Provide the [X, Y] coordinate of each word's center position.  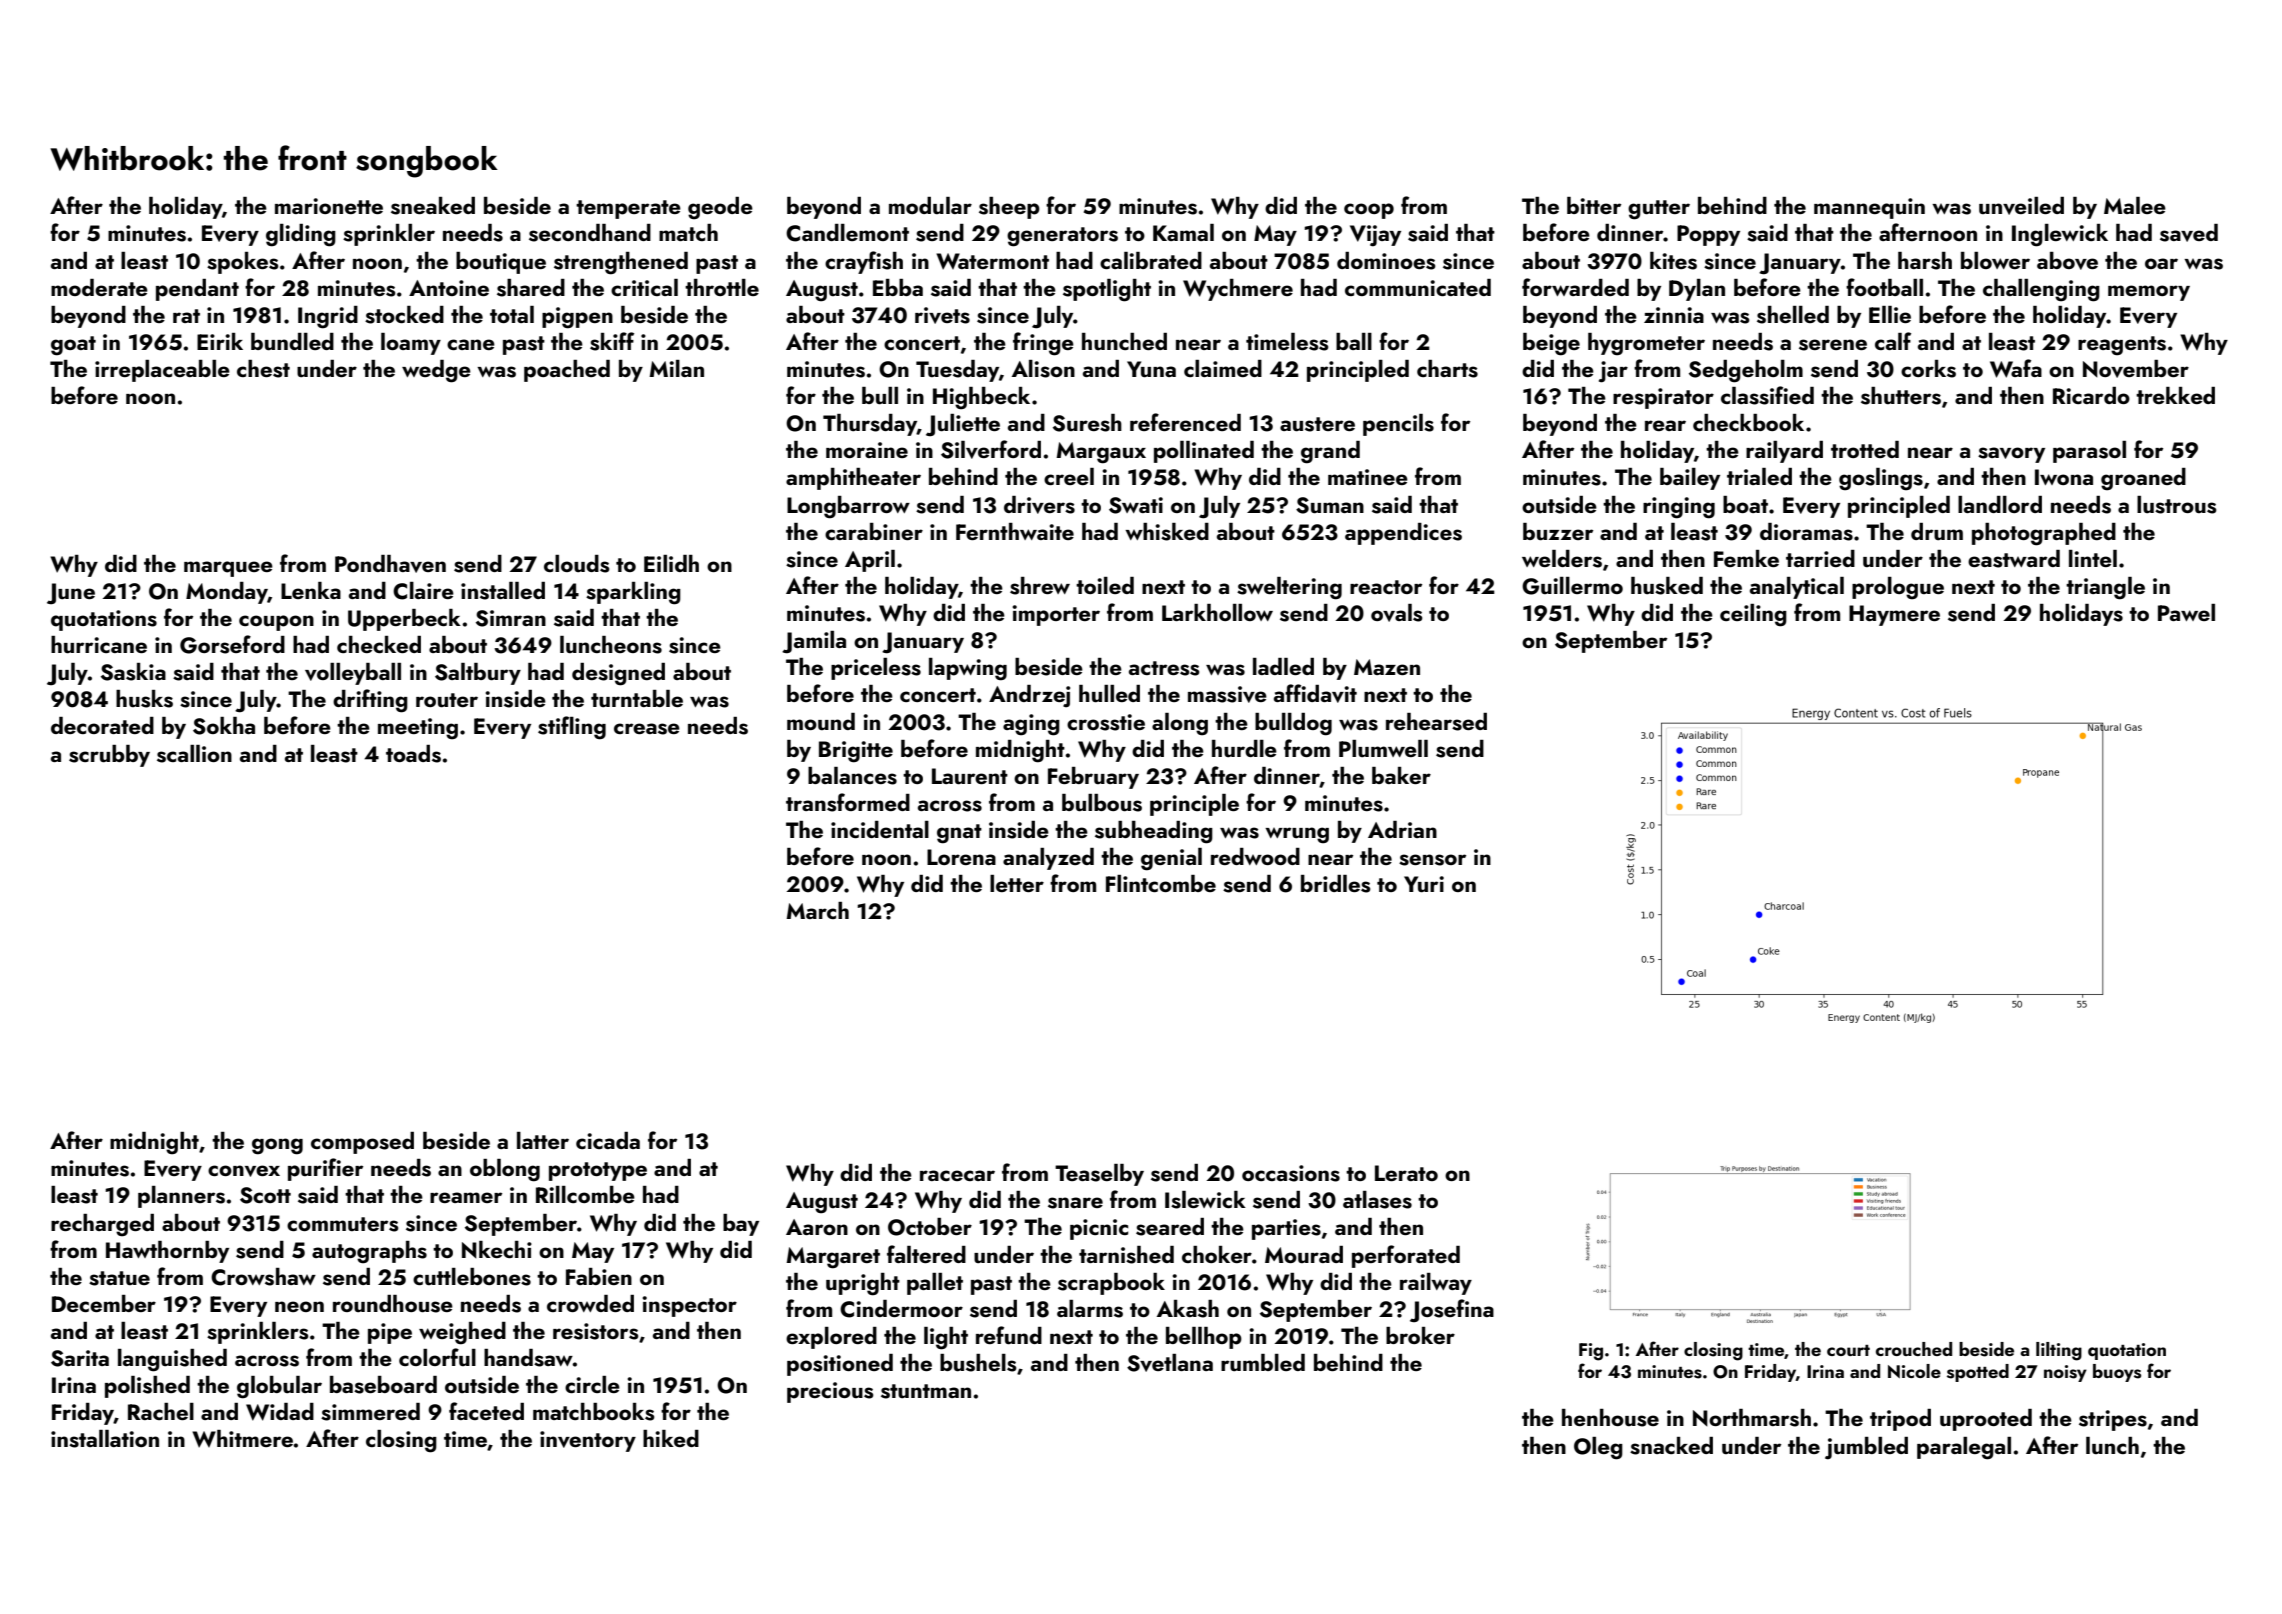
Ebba [898, 287]
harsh [1925, 261]
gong [277, 1146]
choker [1217, 1254]
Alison [1043, 369]
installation [105, 1439]
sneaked [433, 206]
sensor [1432, 860]
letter [1017, 883]
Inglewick [2060, 235]
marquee [228, 569]
